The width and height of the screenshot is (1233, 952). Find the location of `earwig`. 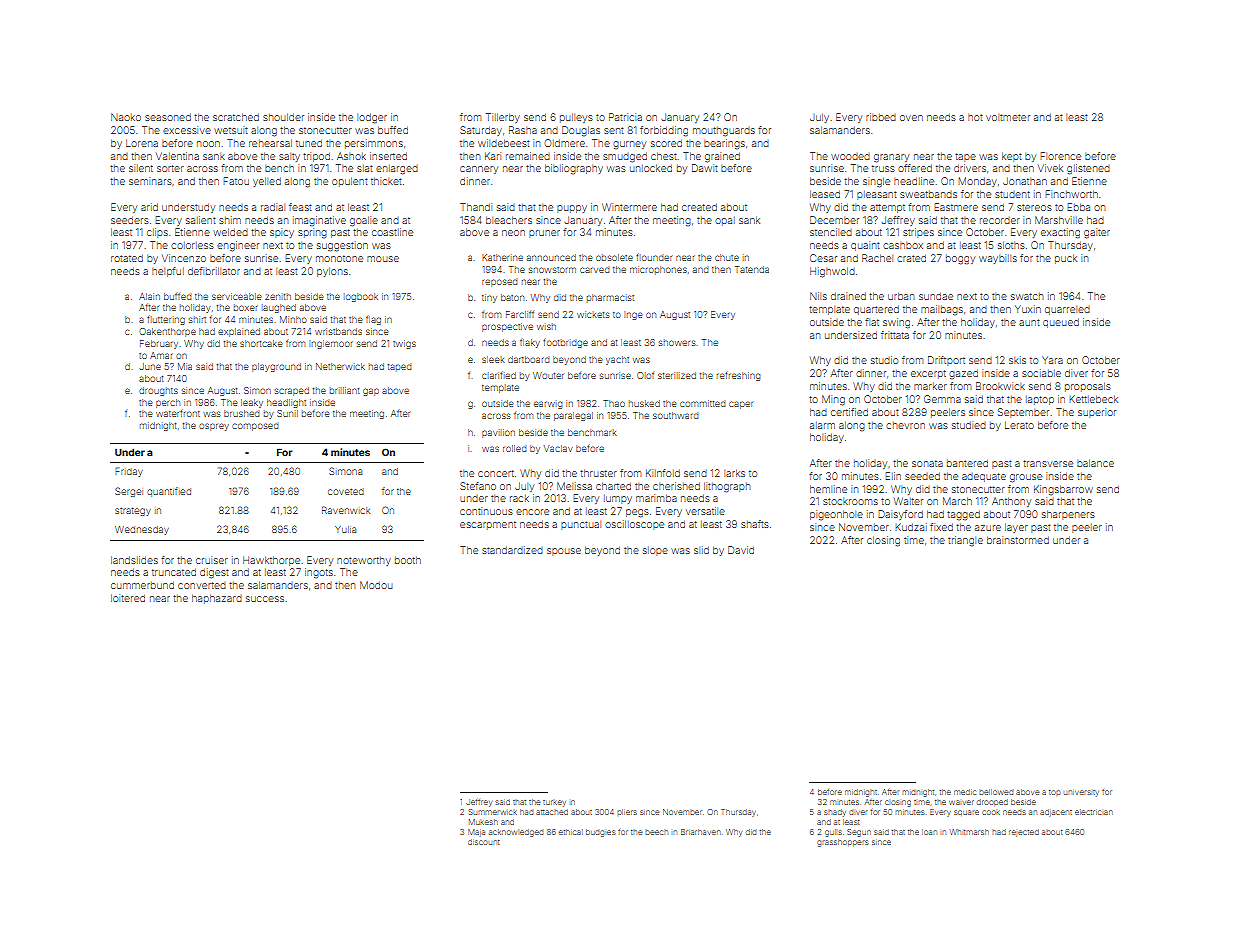

earwig is located at coordinates (548, 405).
